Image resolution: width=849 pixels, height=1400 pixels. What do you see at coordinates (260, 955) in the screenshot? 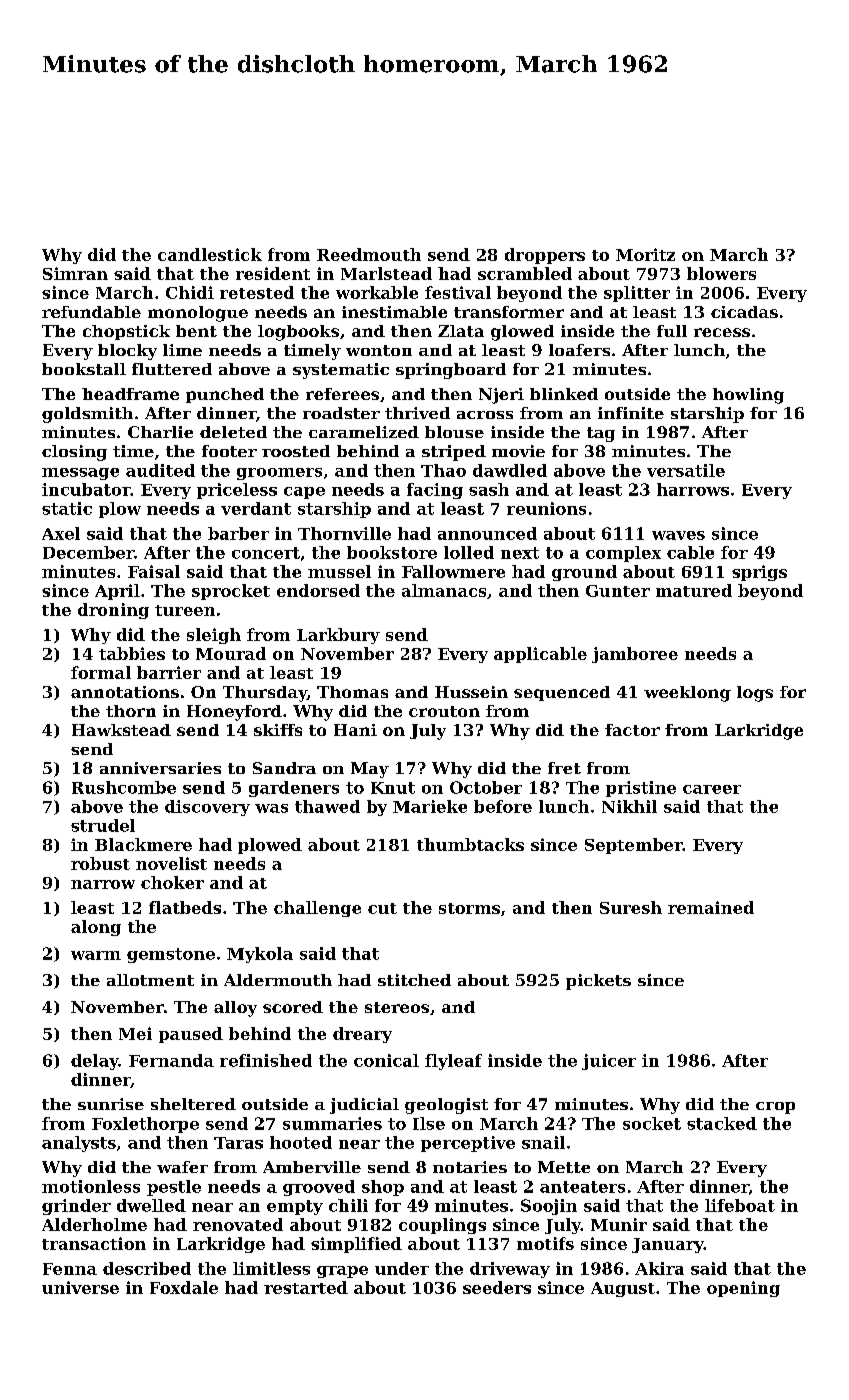
I see `Mykola` at bounding box center [260, 955].
